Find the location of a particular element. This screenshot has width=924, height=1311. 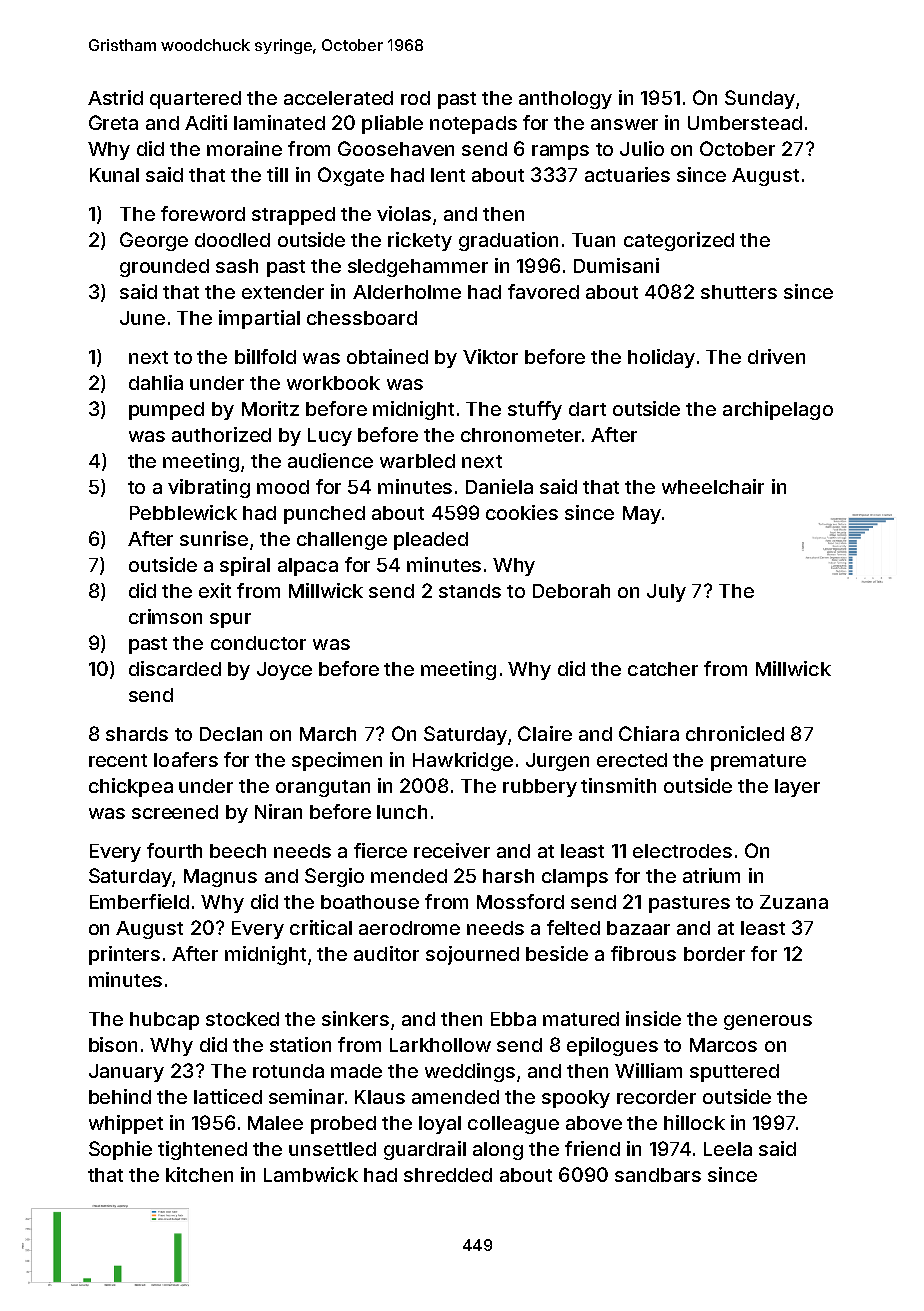

Niran is located at coordinates (278, 811).
